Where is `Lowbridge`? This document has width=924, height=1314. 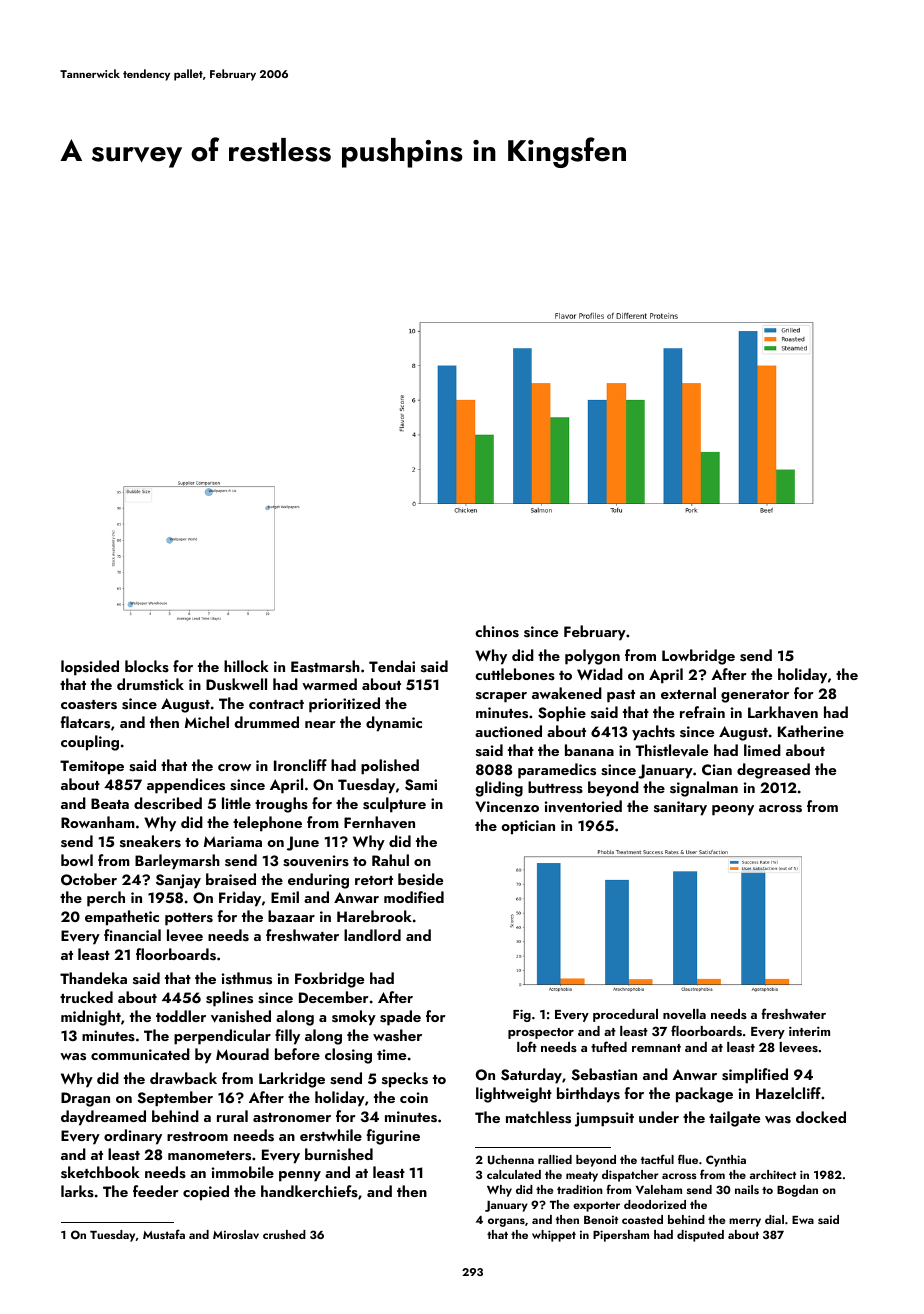
Lowbridge is located at coordinates (698, 657).
